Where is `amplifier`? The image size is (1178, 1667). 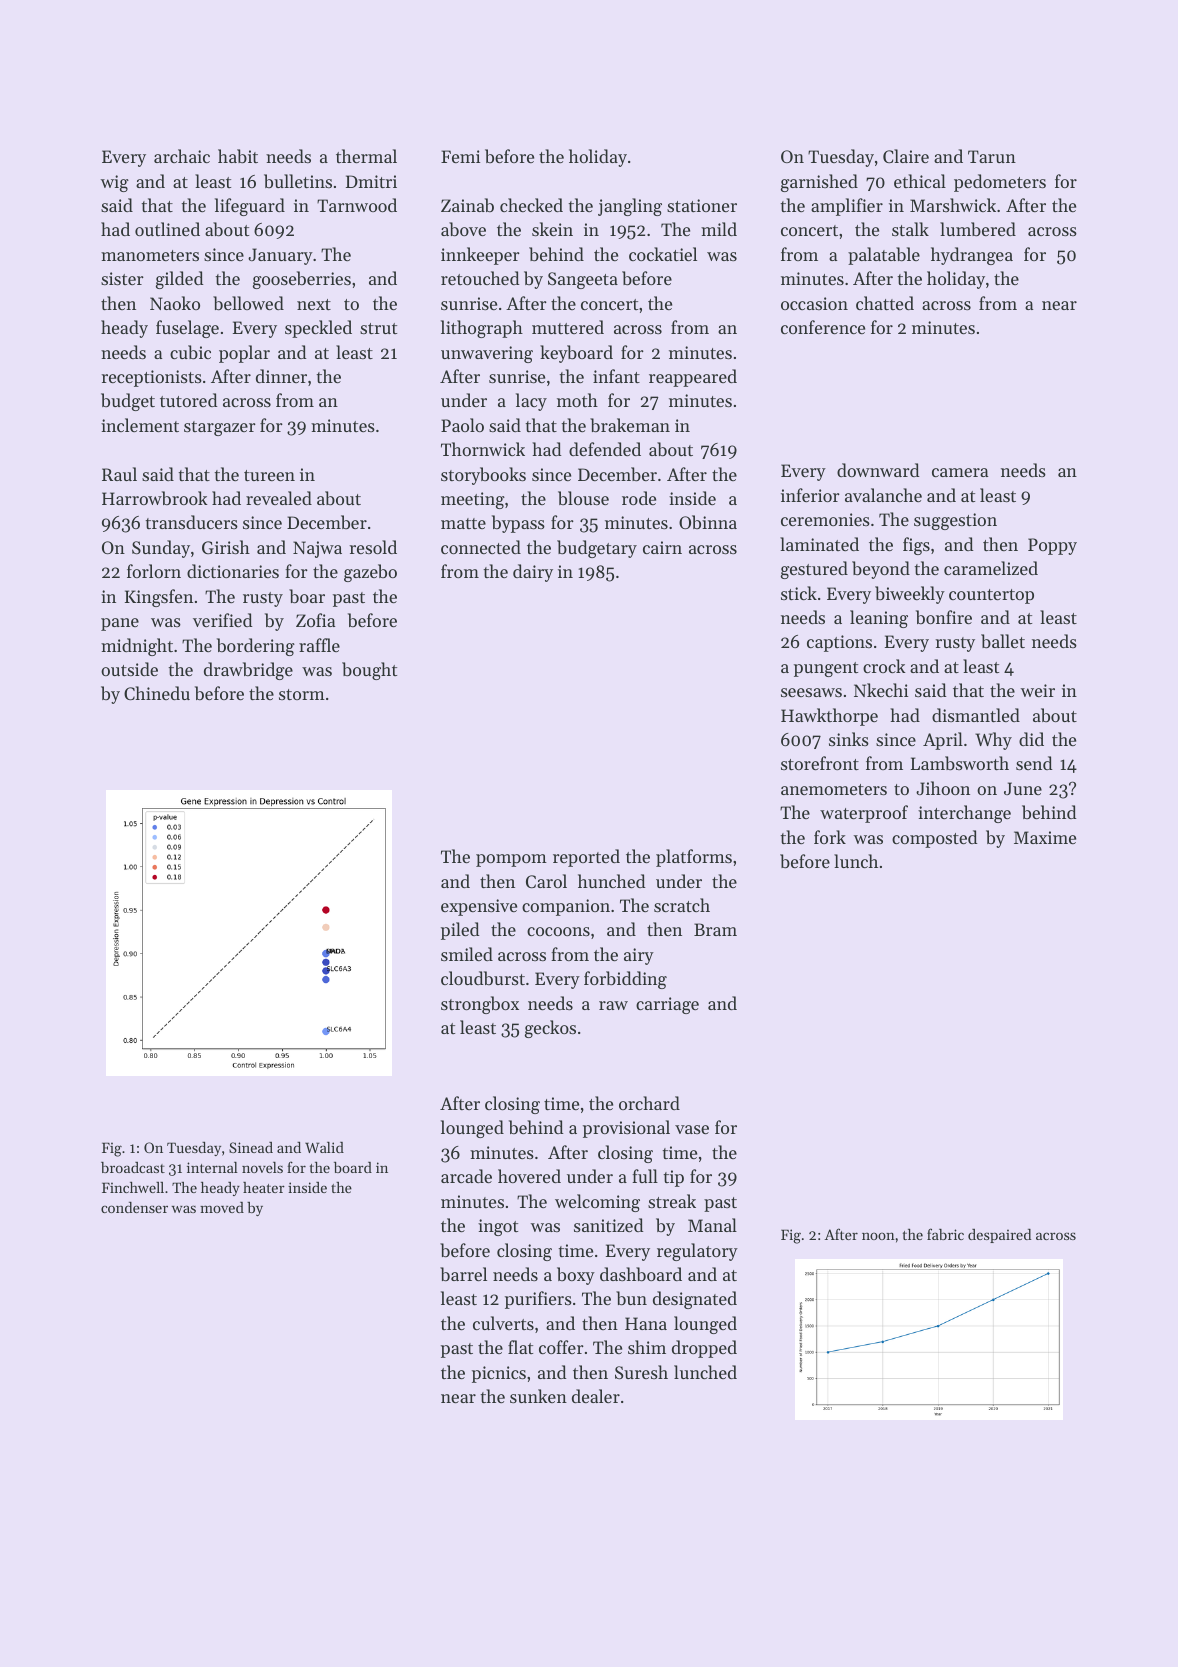 amplifier is located at coordinates (847, 207).
